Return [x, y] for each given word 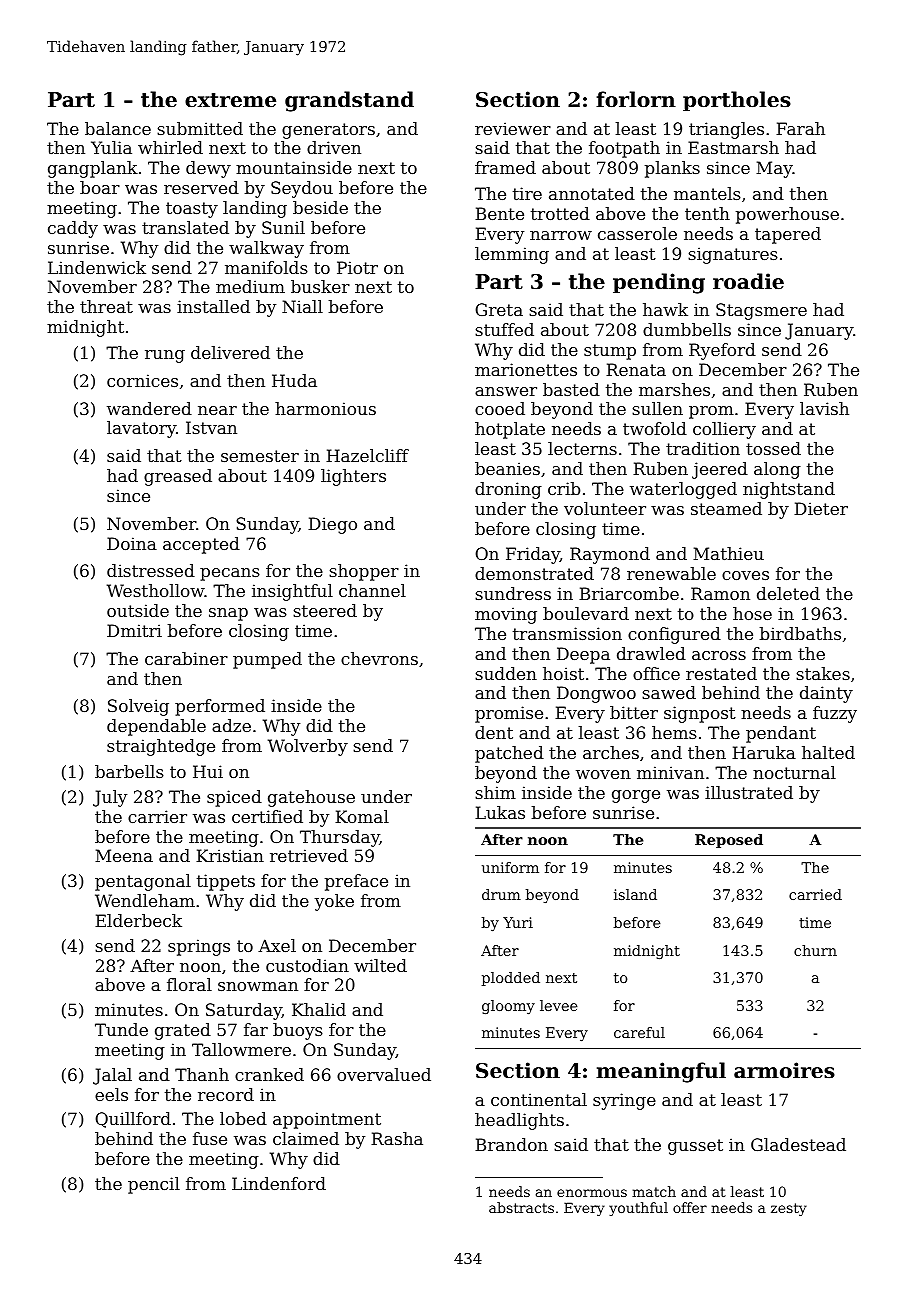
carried [815, 894]
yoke [334, 902]
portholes [737, 101]
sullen [657, 408]
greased [178, 477]
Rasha [397, 1138]
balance [118, 128]
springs [199, 947]
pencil [154, 1185]
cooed [500, 408]
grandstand [349, 101]
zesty [789, 1209]
